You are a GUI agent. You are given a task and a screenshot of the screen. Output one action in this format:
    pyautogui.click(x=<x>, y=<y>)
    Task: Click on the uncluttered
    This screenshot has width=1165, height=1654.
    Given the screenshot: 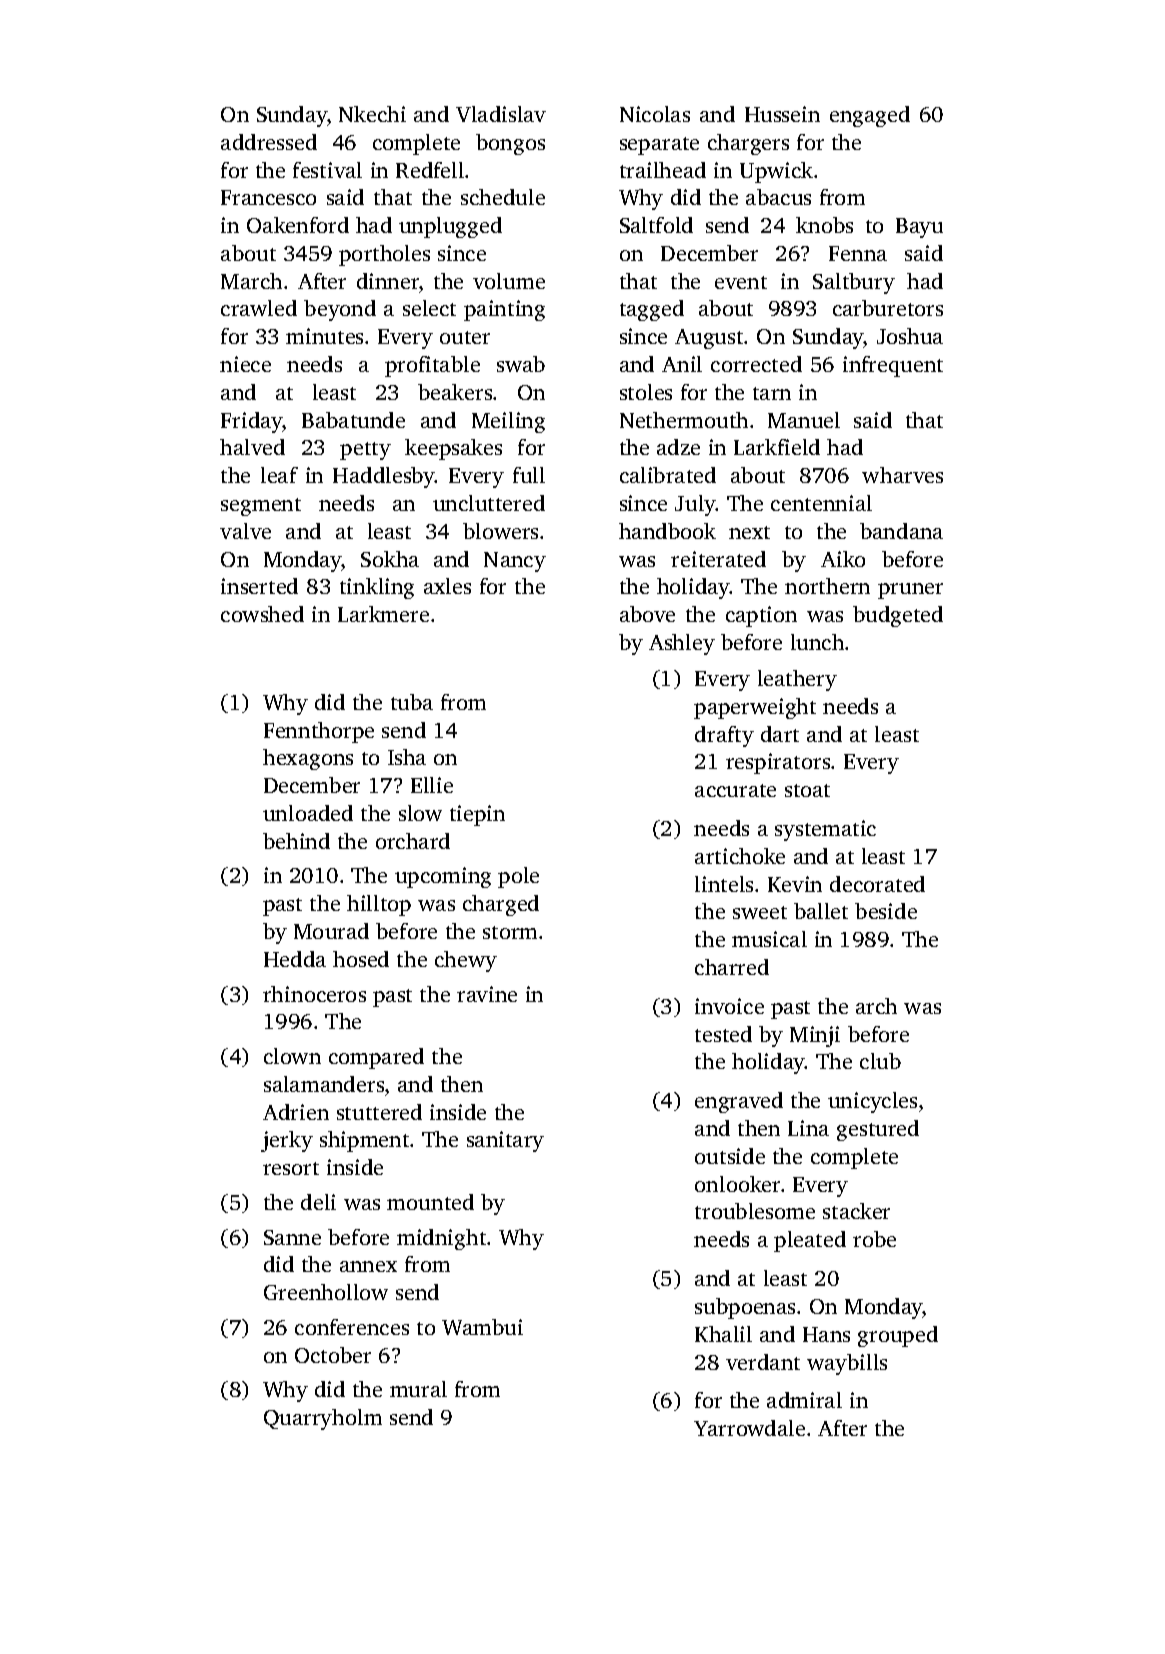 What is the action you would take?
    pyautogui.click(x=489, y=503)
